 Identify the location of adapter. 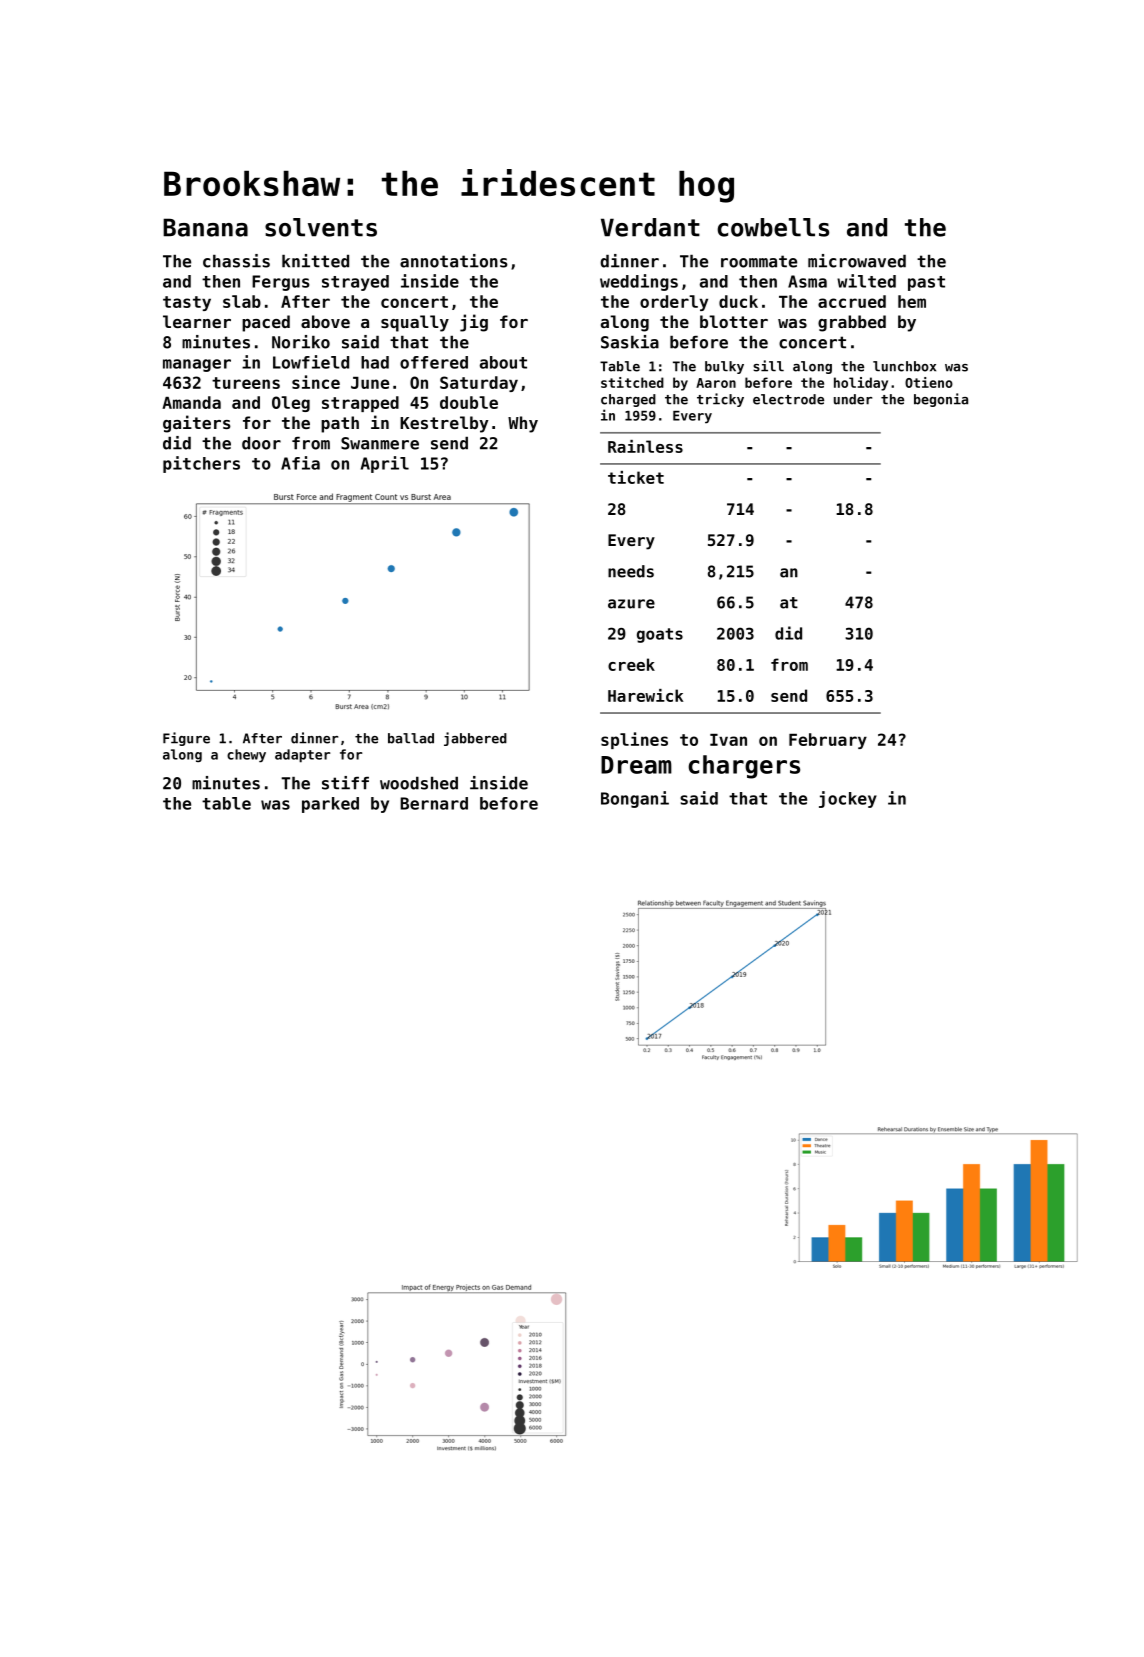
(302, 756).
